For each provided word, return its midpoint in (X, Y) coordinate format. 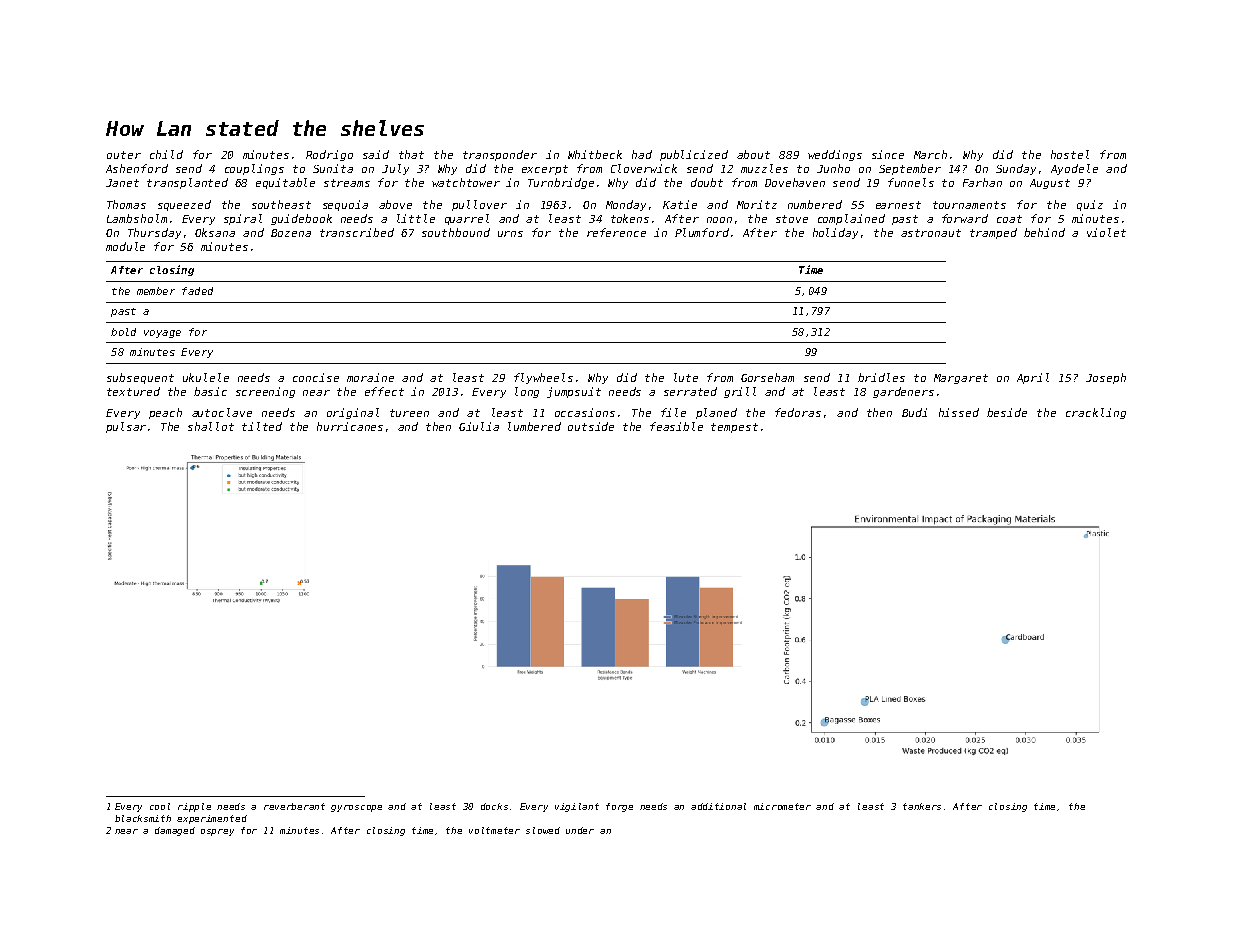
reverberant (294, 806)
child (166, 154)
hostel (1070, 154)
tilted (262, 426)
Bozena (291, 233)
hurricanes (350, 426)
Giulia (479, 426)
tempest (734, 428)
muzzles (764, 168)
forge (619, 807)
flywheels (543, 378)
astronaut (931, 233)
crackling (1096, 413)
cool (160, 806)
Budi (914, 412)
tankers (922, 806)
